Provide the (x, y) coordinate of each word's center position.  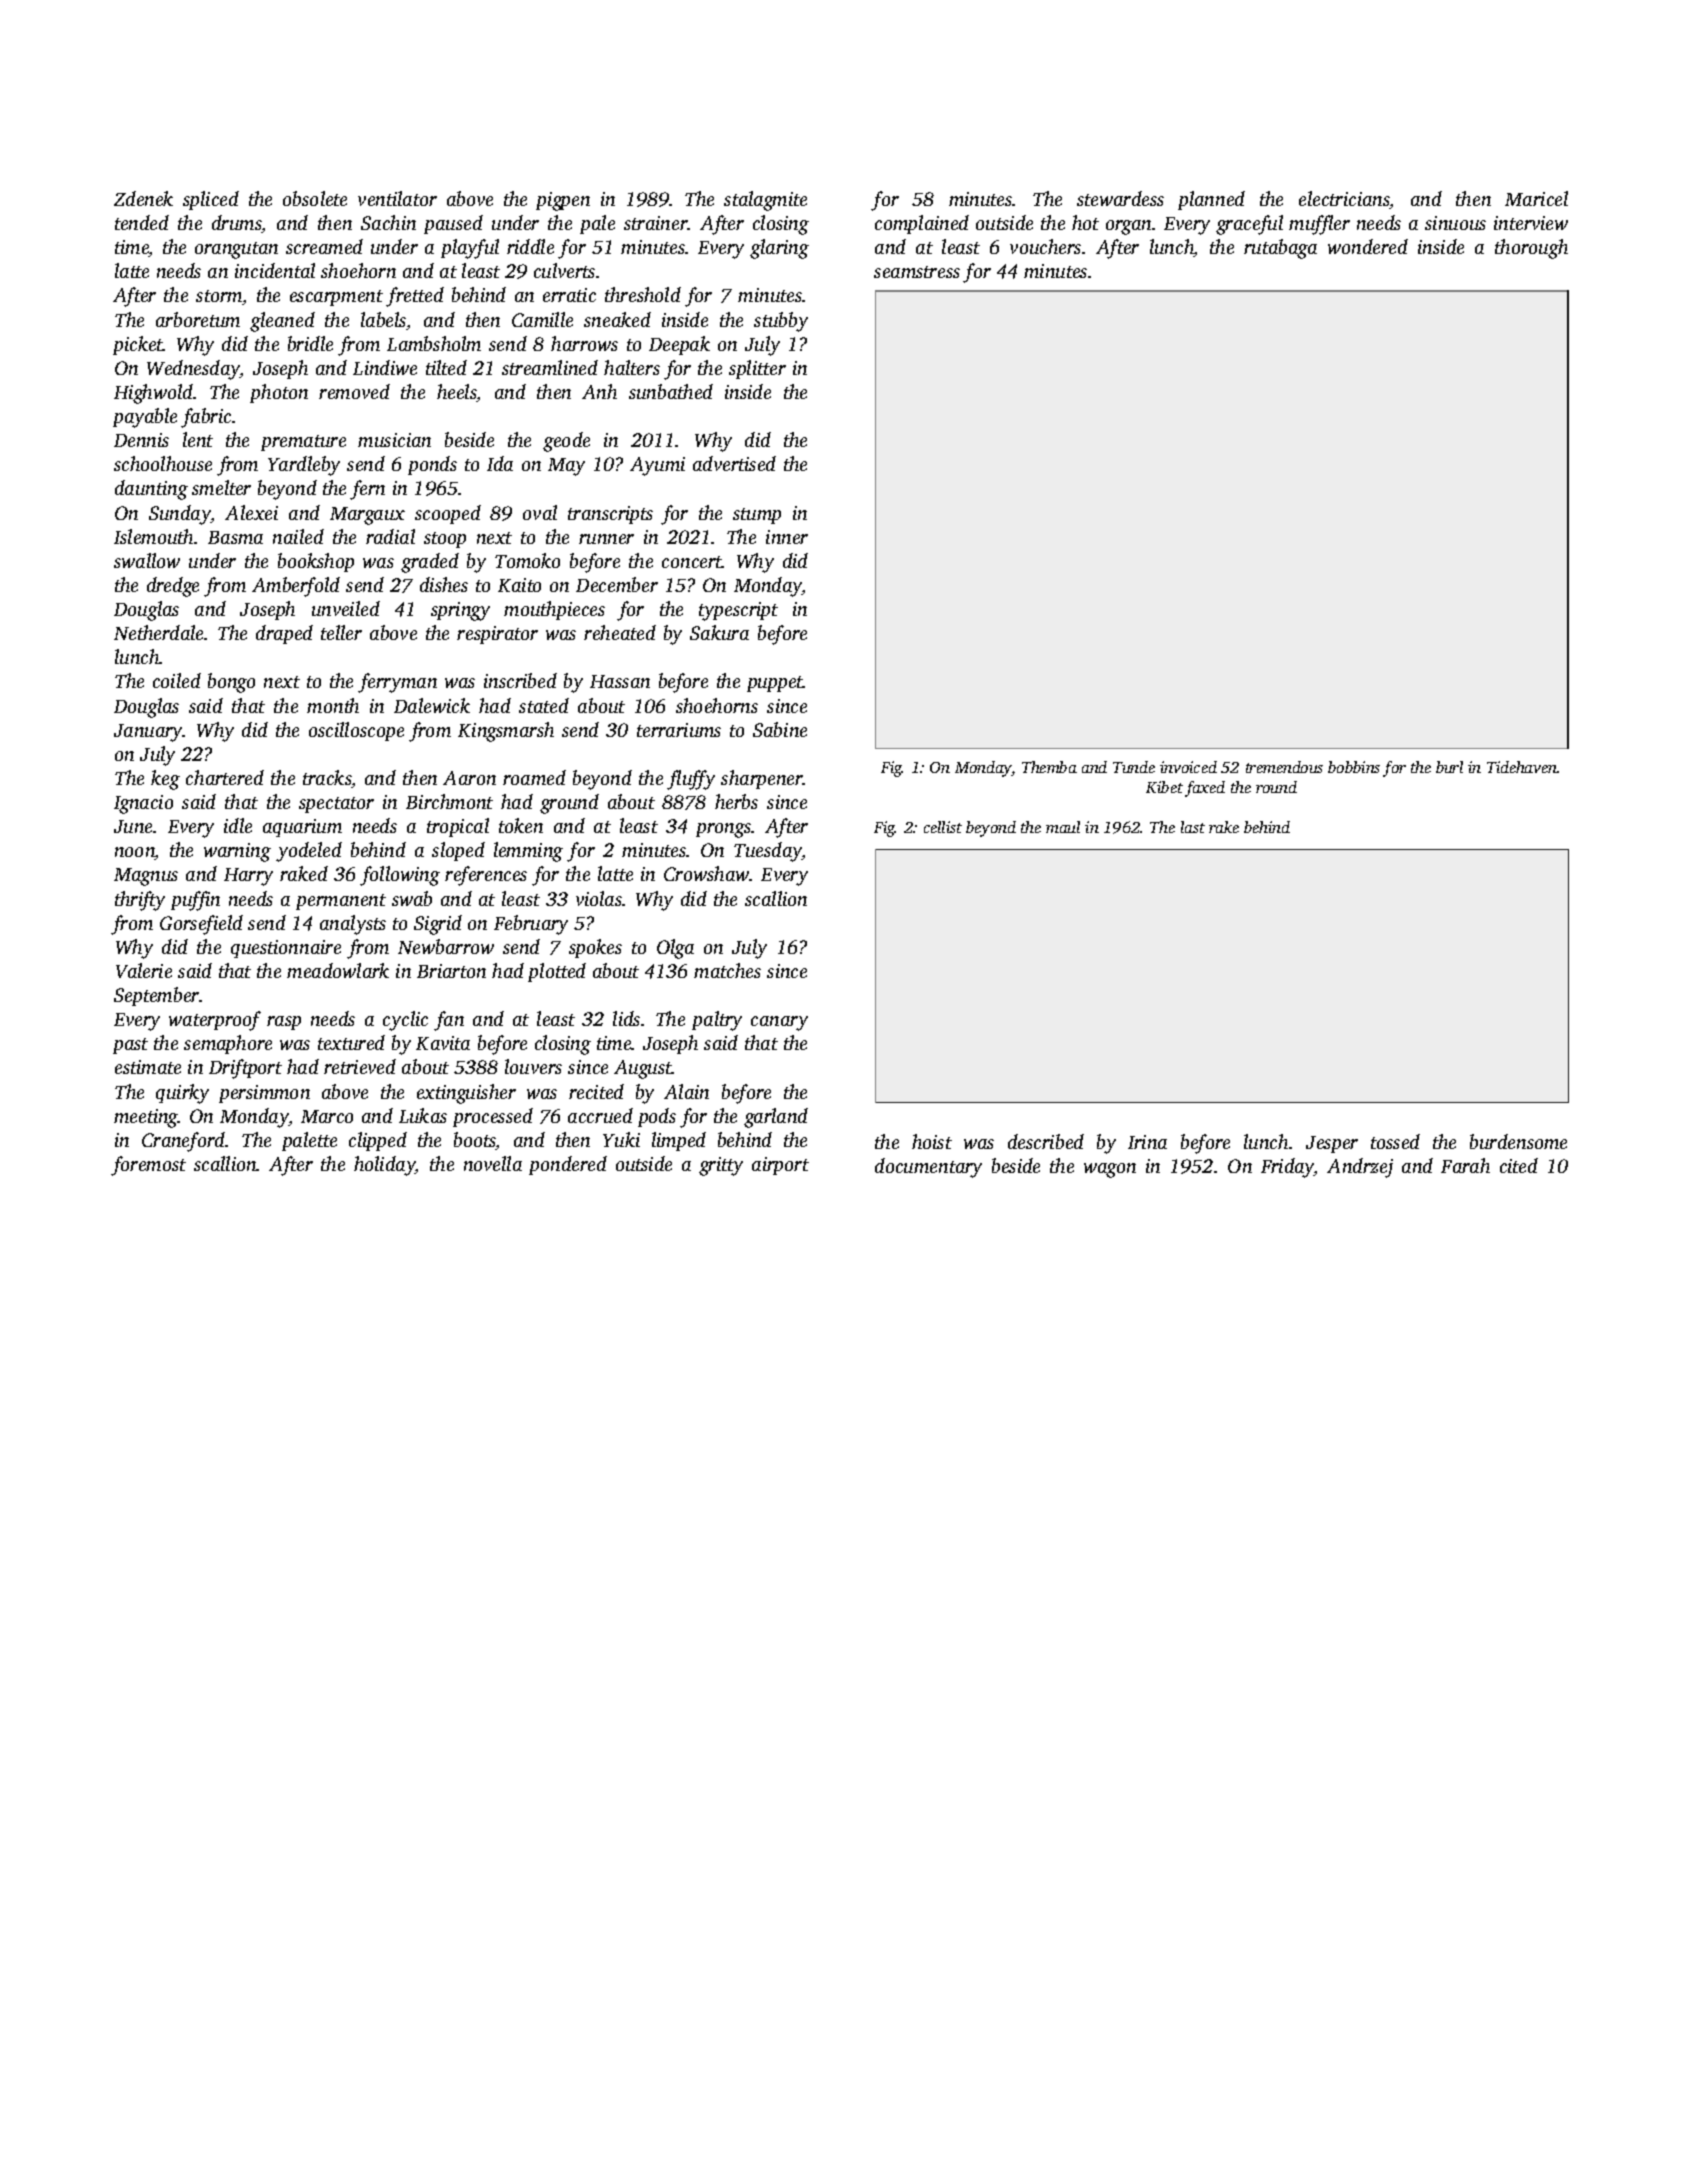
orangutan (236, 250)
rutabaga (1280, 249)
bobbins (1354, 767)
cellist (943, 827)
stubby (781, 322)
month (333, 705)
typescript (738, 611)
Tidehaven (1522, 767)
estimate (148, 1067)
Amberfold (296, 587)
